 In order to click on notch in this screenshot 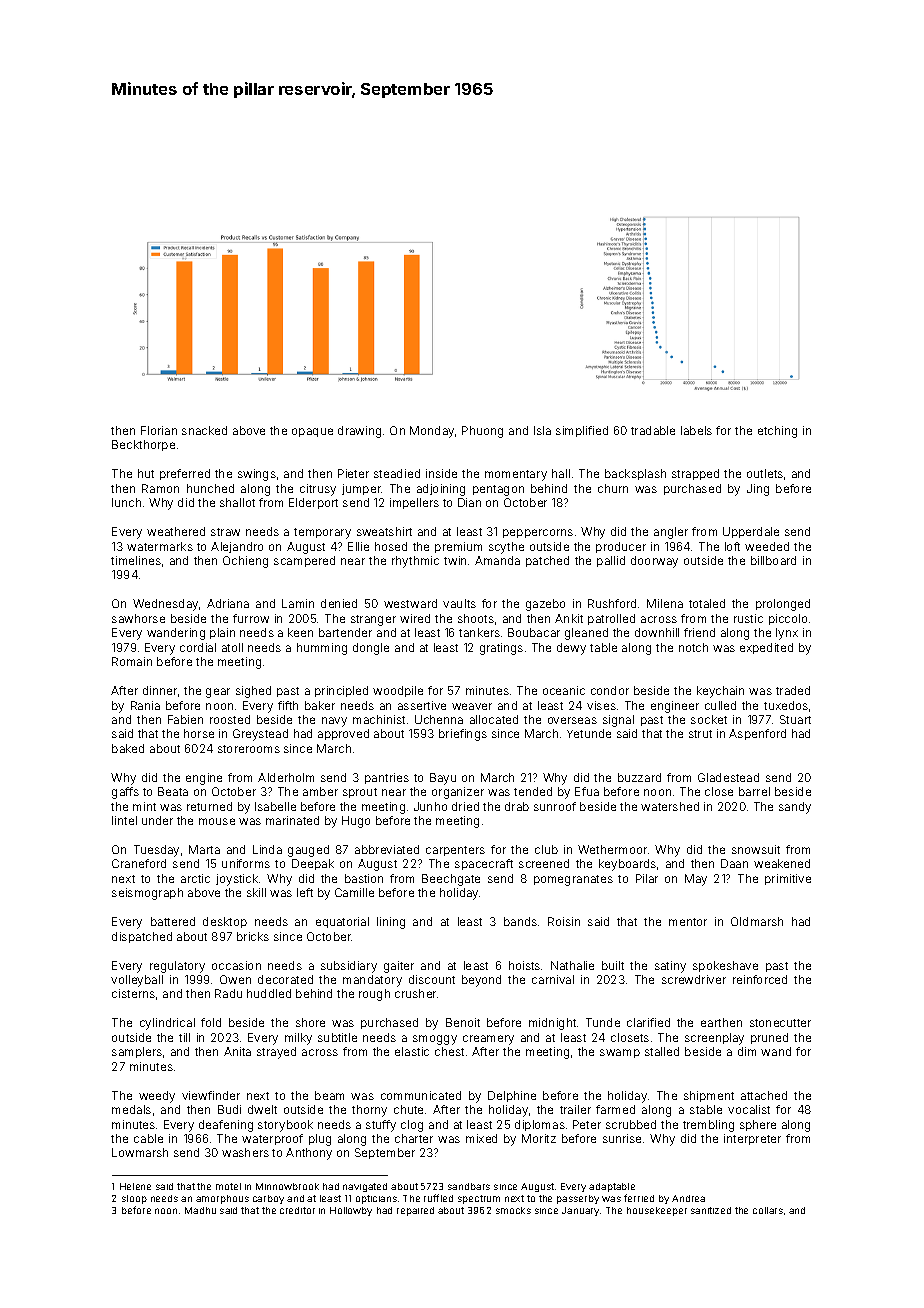, I will do `click(693, 647)`.
